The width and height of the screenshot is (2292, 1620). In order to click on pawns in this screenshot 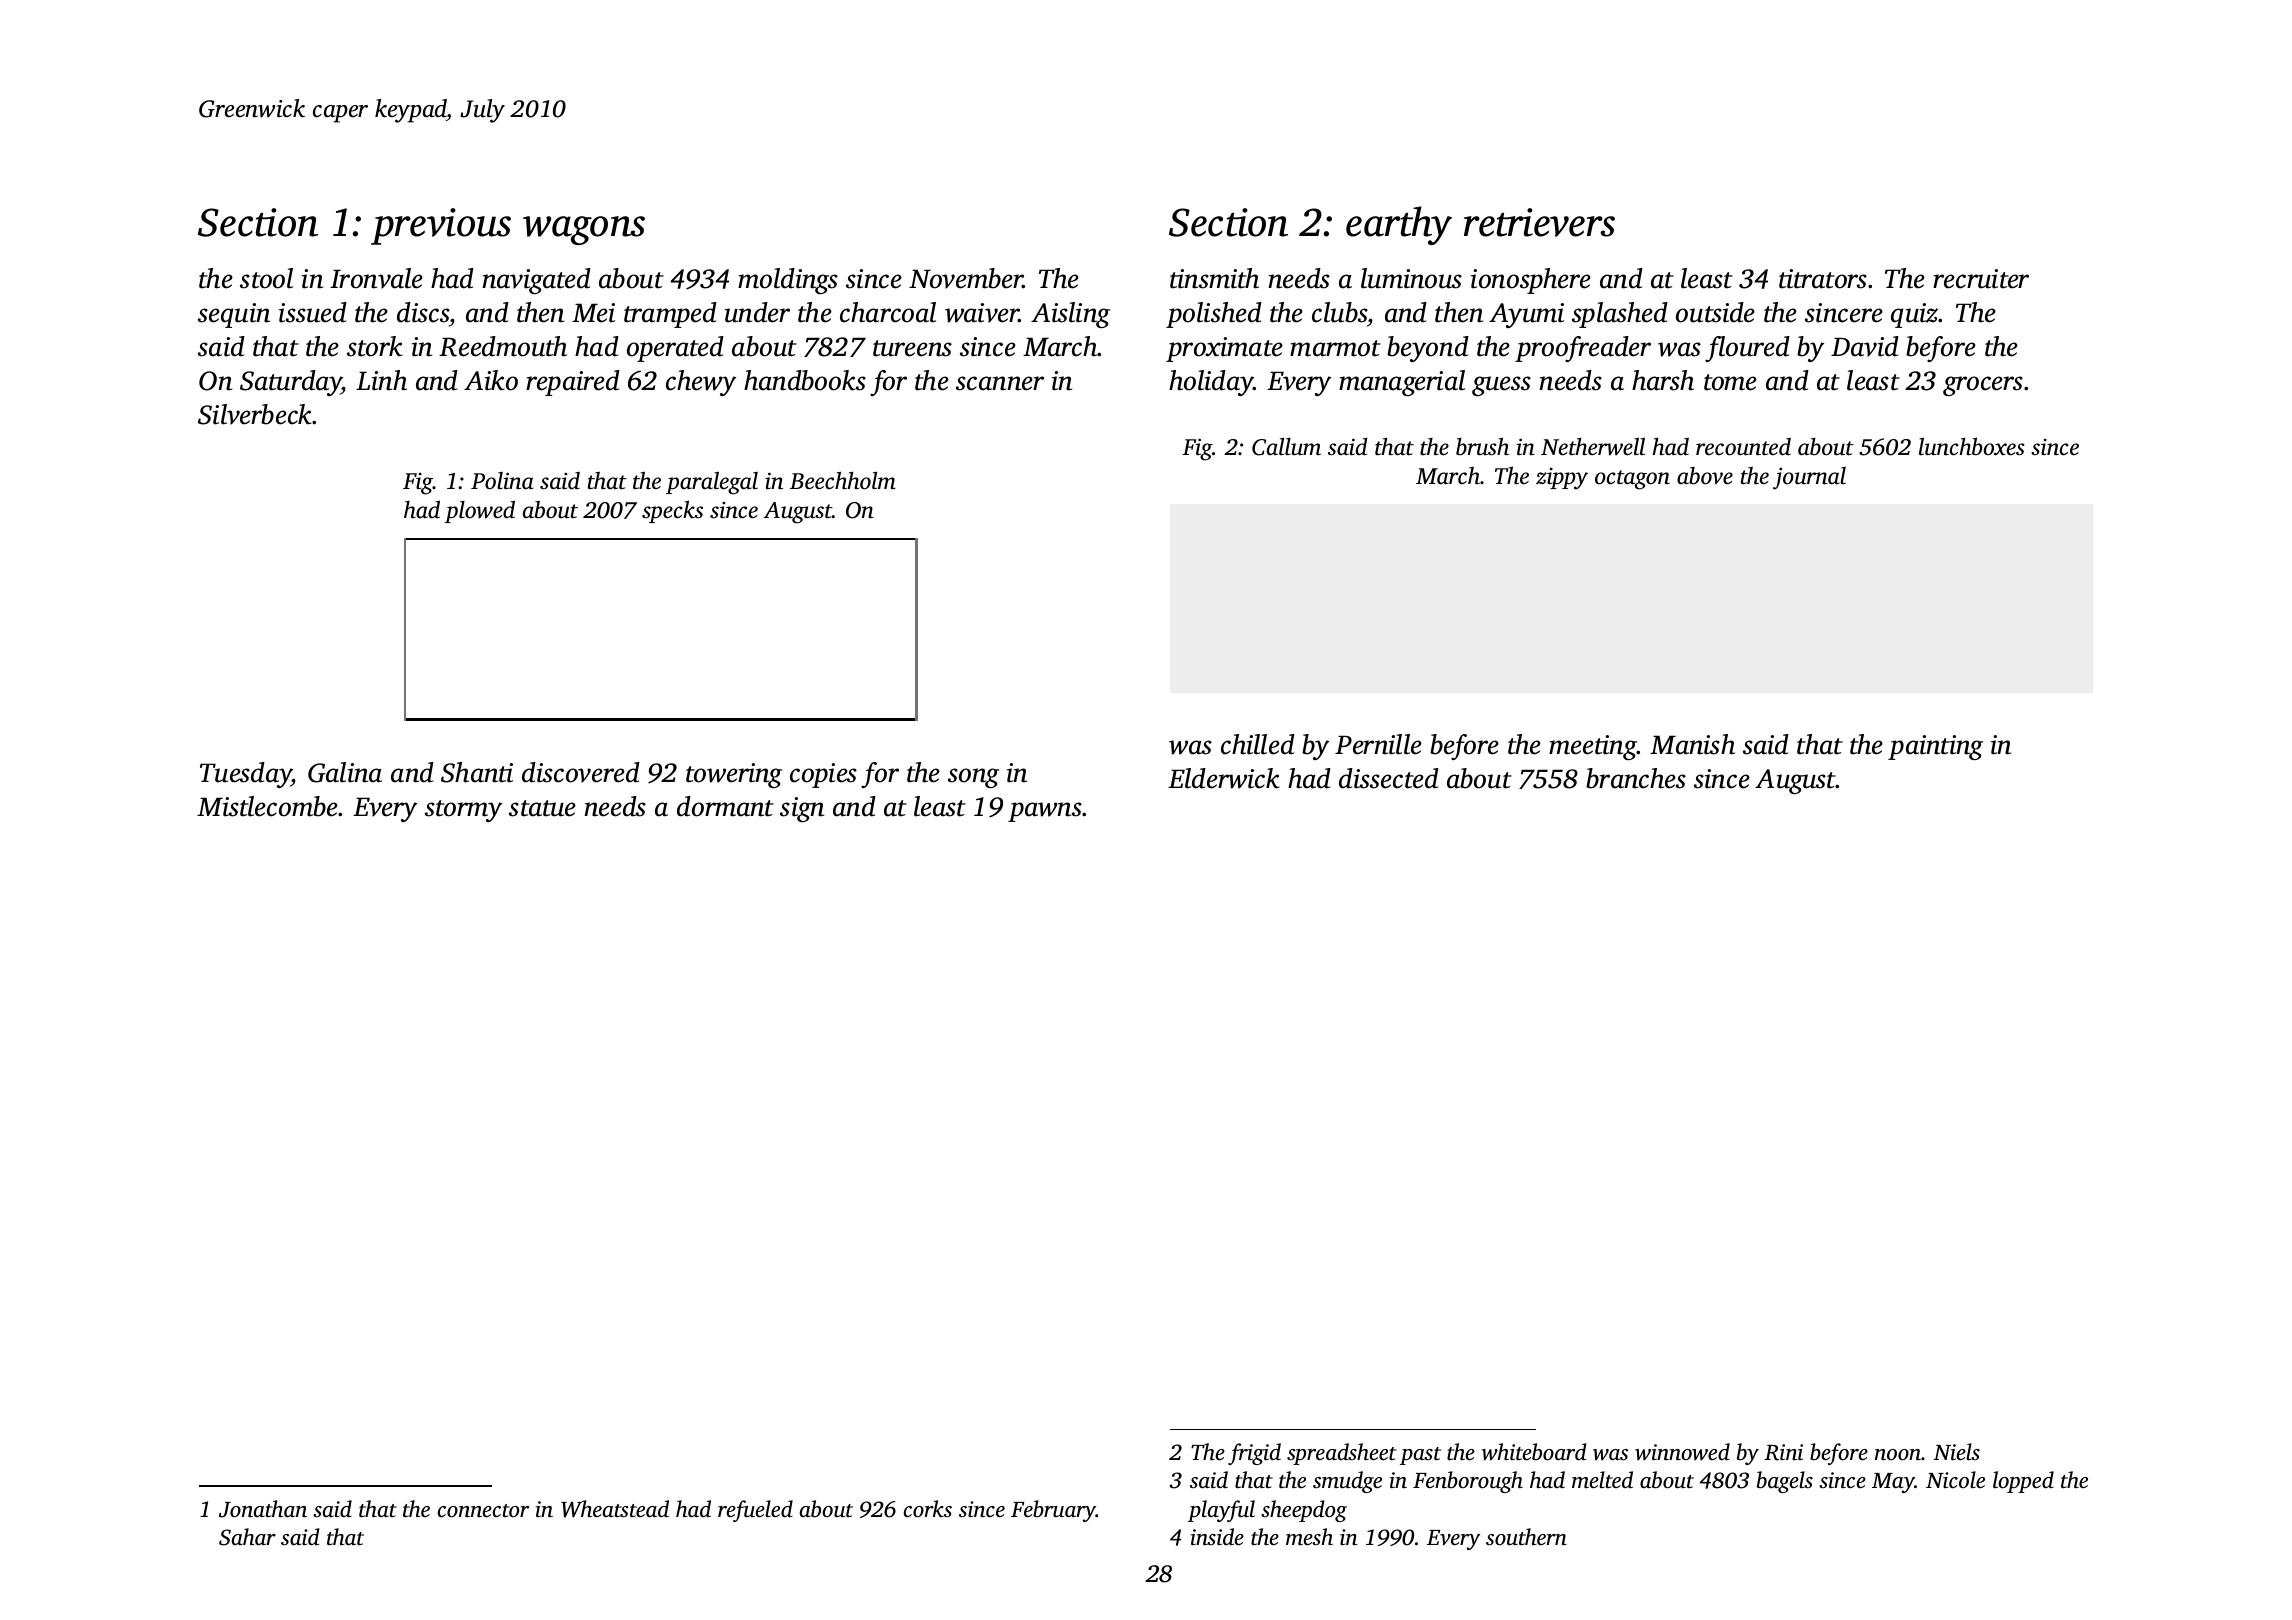, I will do `click(1045, 812)`.
